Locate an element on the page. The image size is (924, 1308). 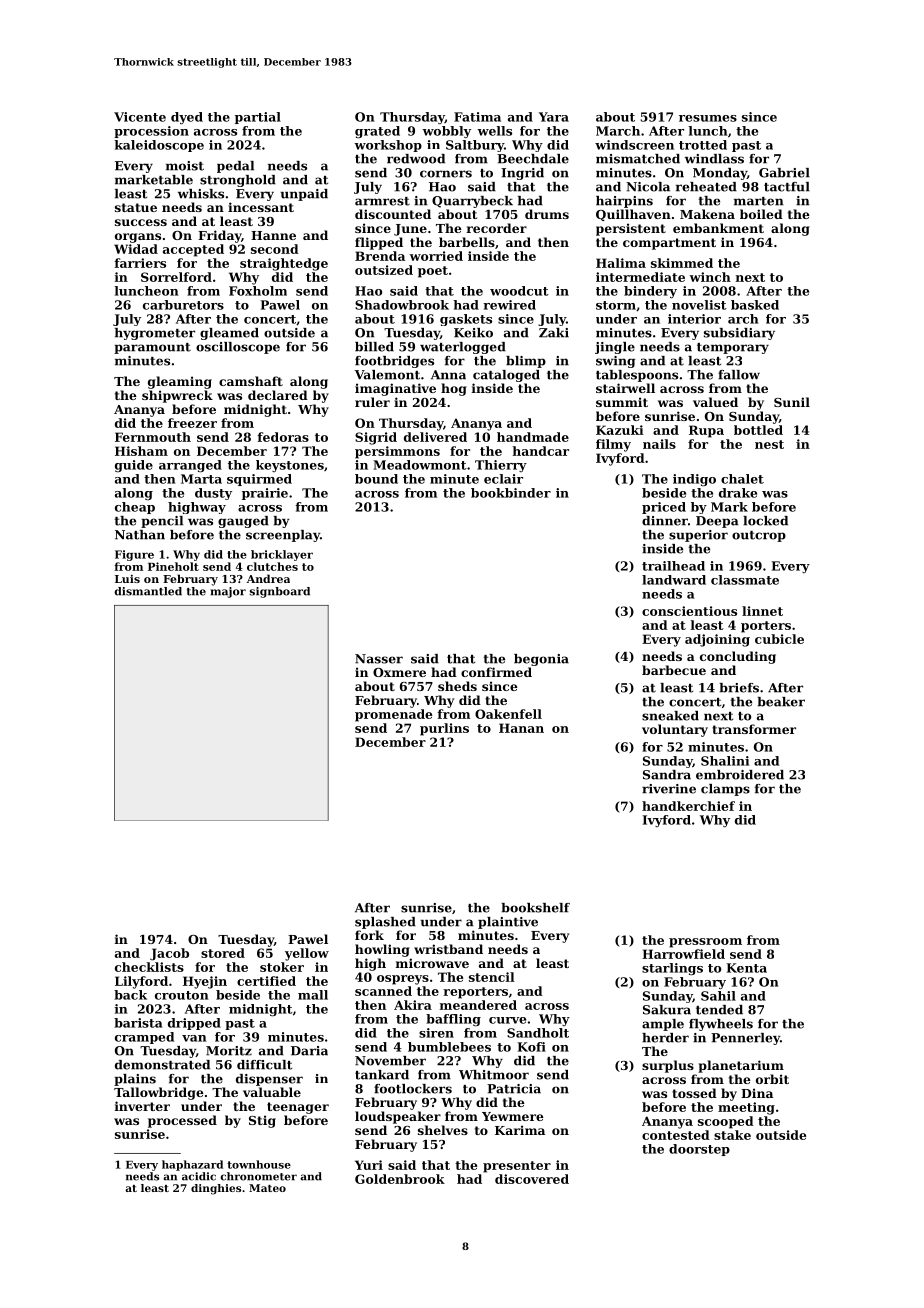
temporary is located at coordinates (733, 348).
